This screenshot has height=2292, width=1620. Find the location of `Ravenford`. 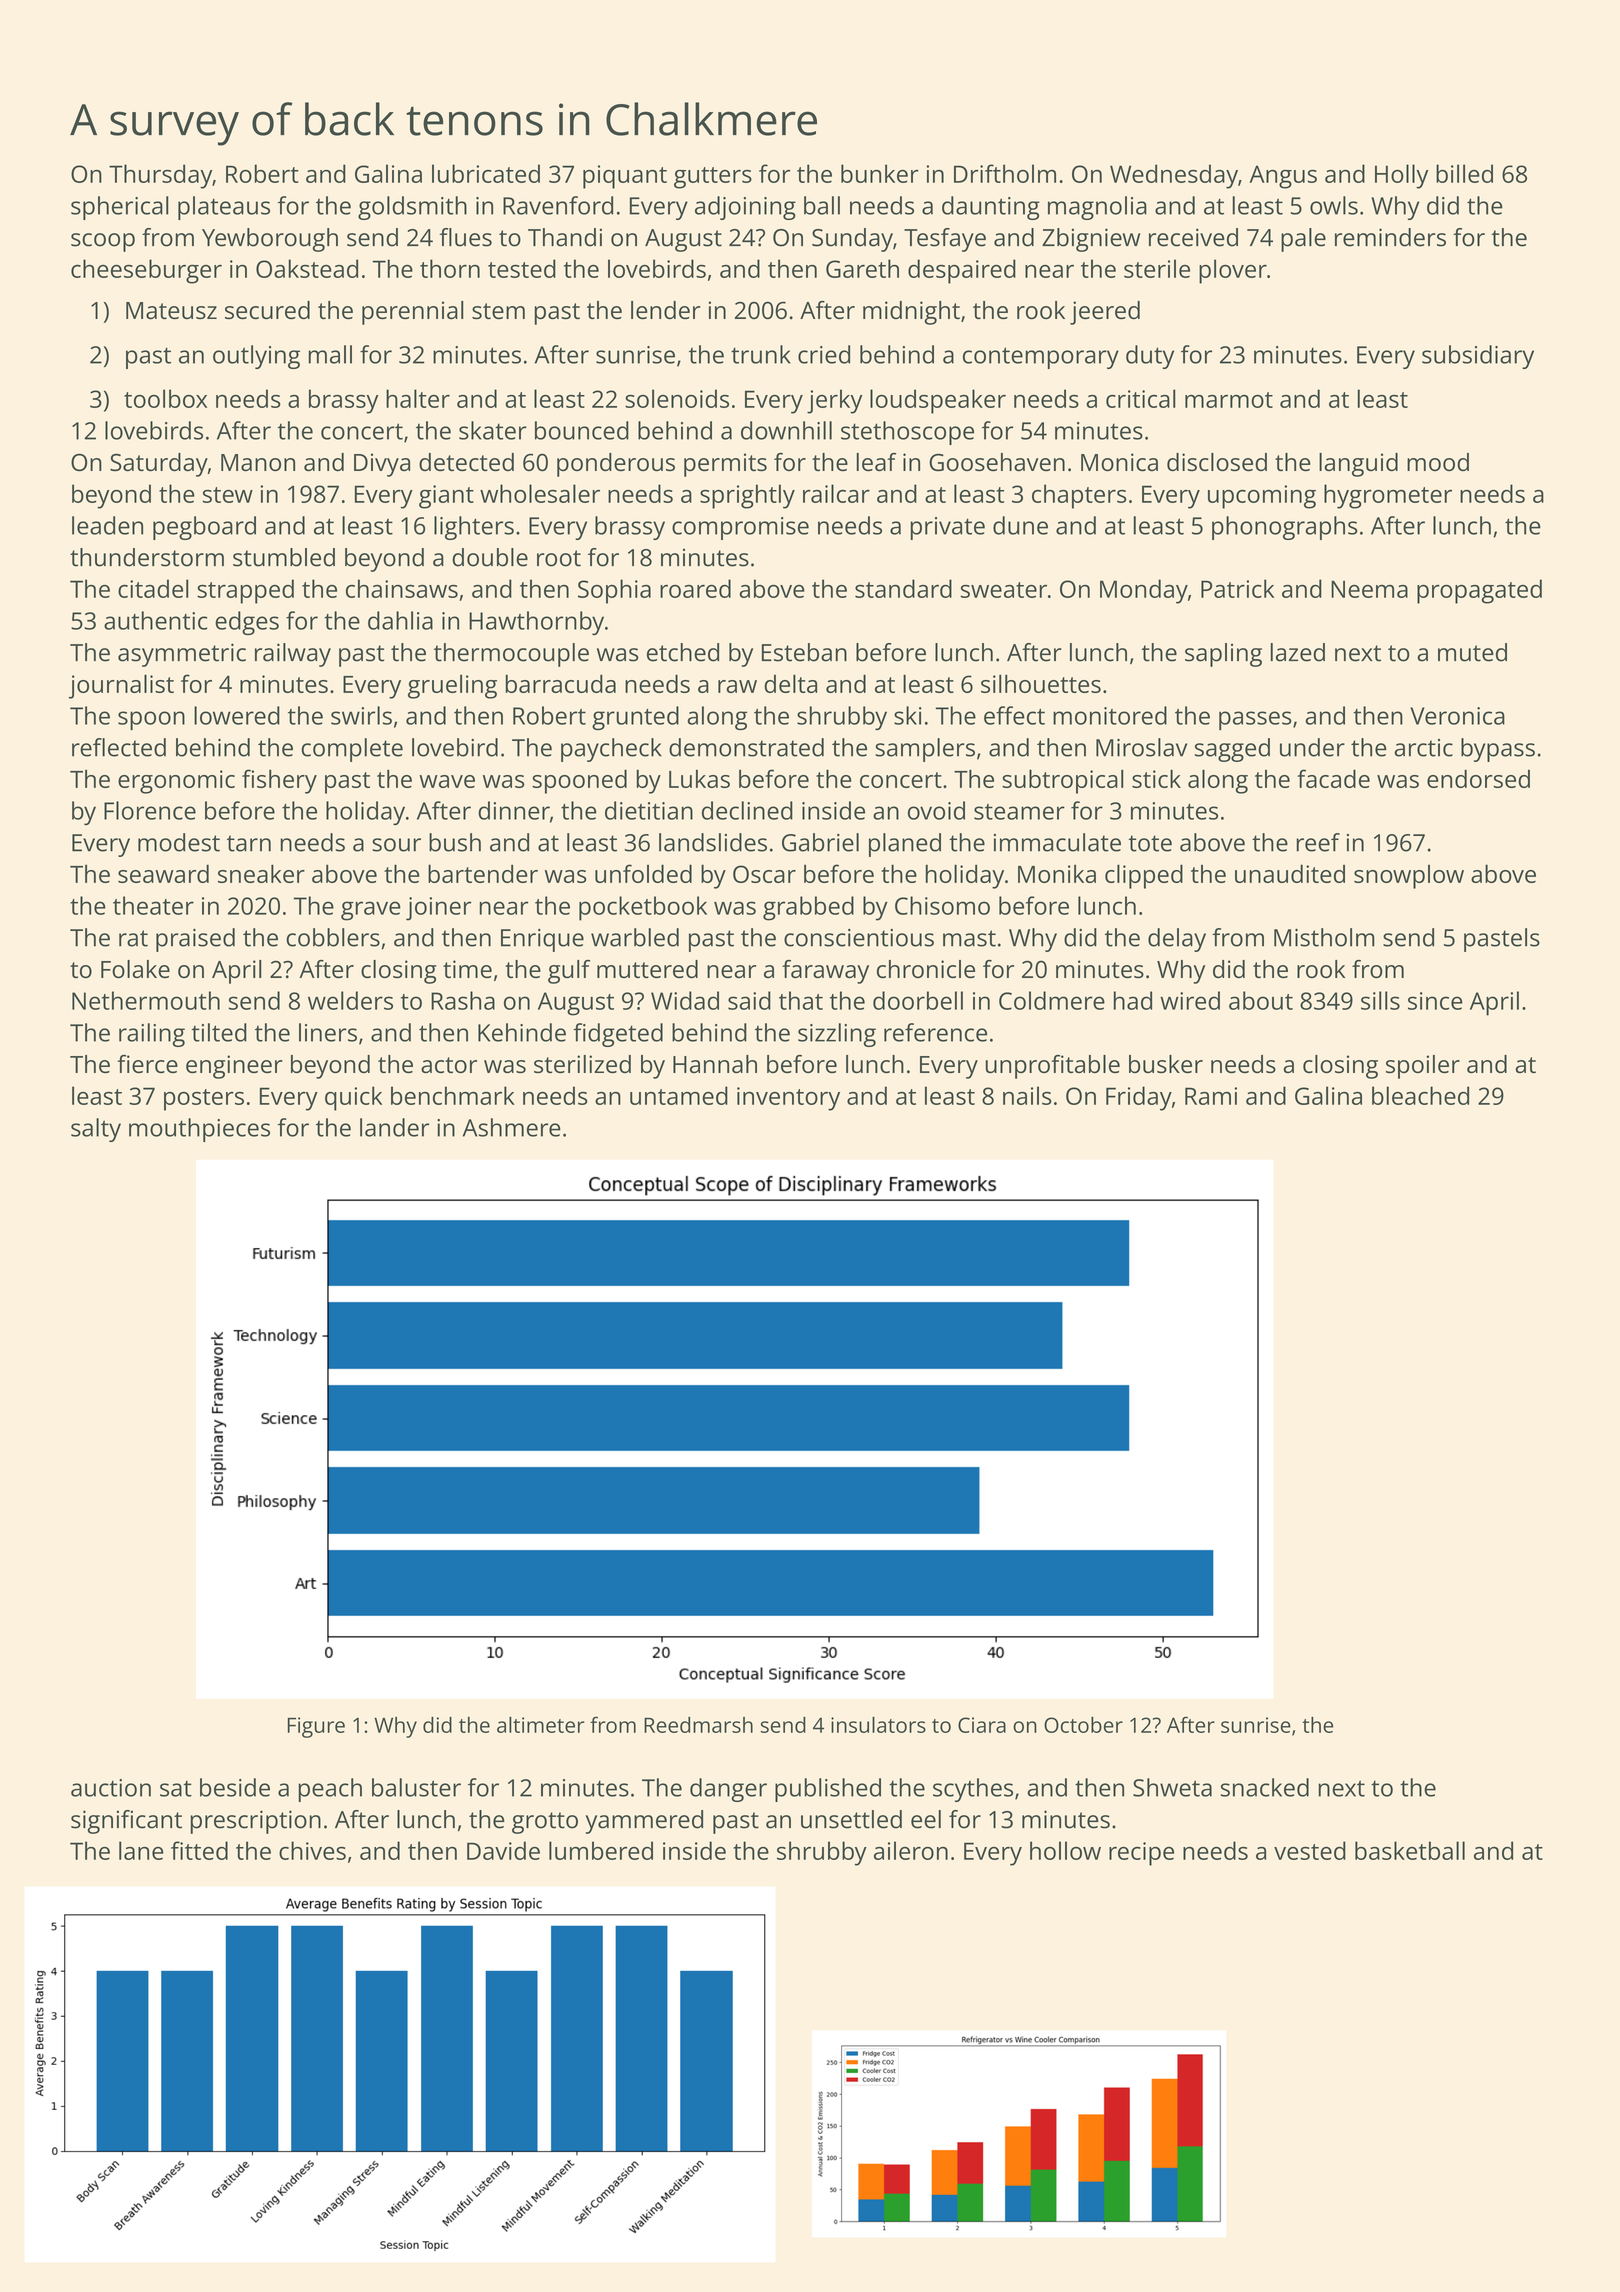

Ravenford is located at coordinates (558, 205).
